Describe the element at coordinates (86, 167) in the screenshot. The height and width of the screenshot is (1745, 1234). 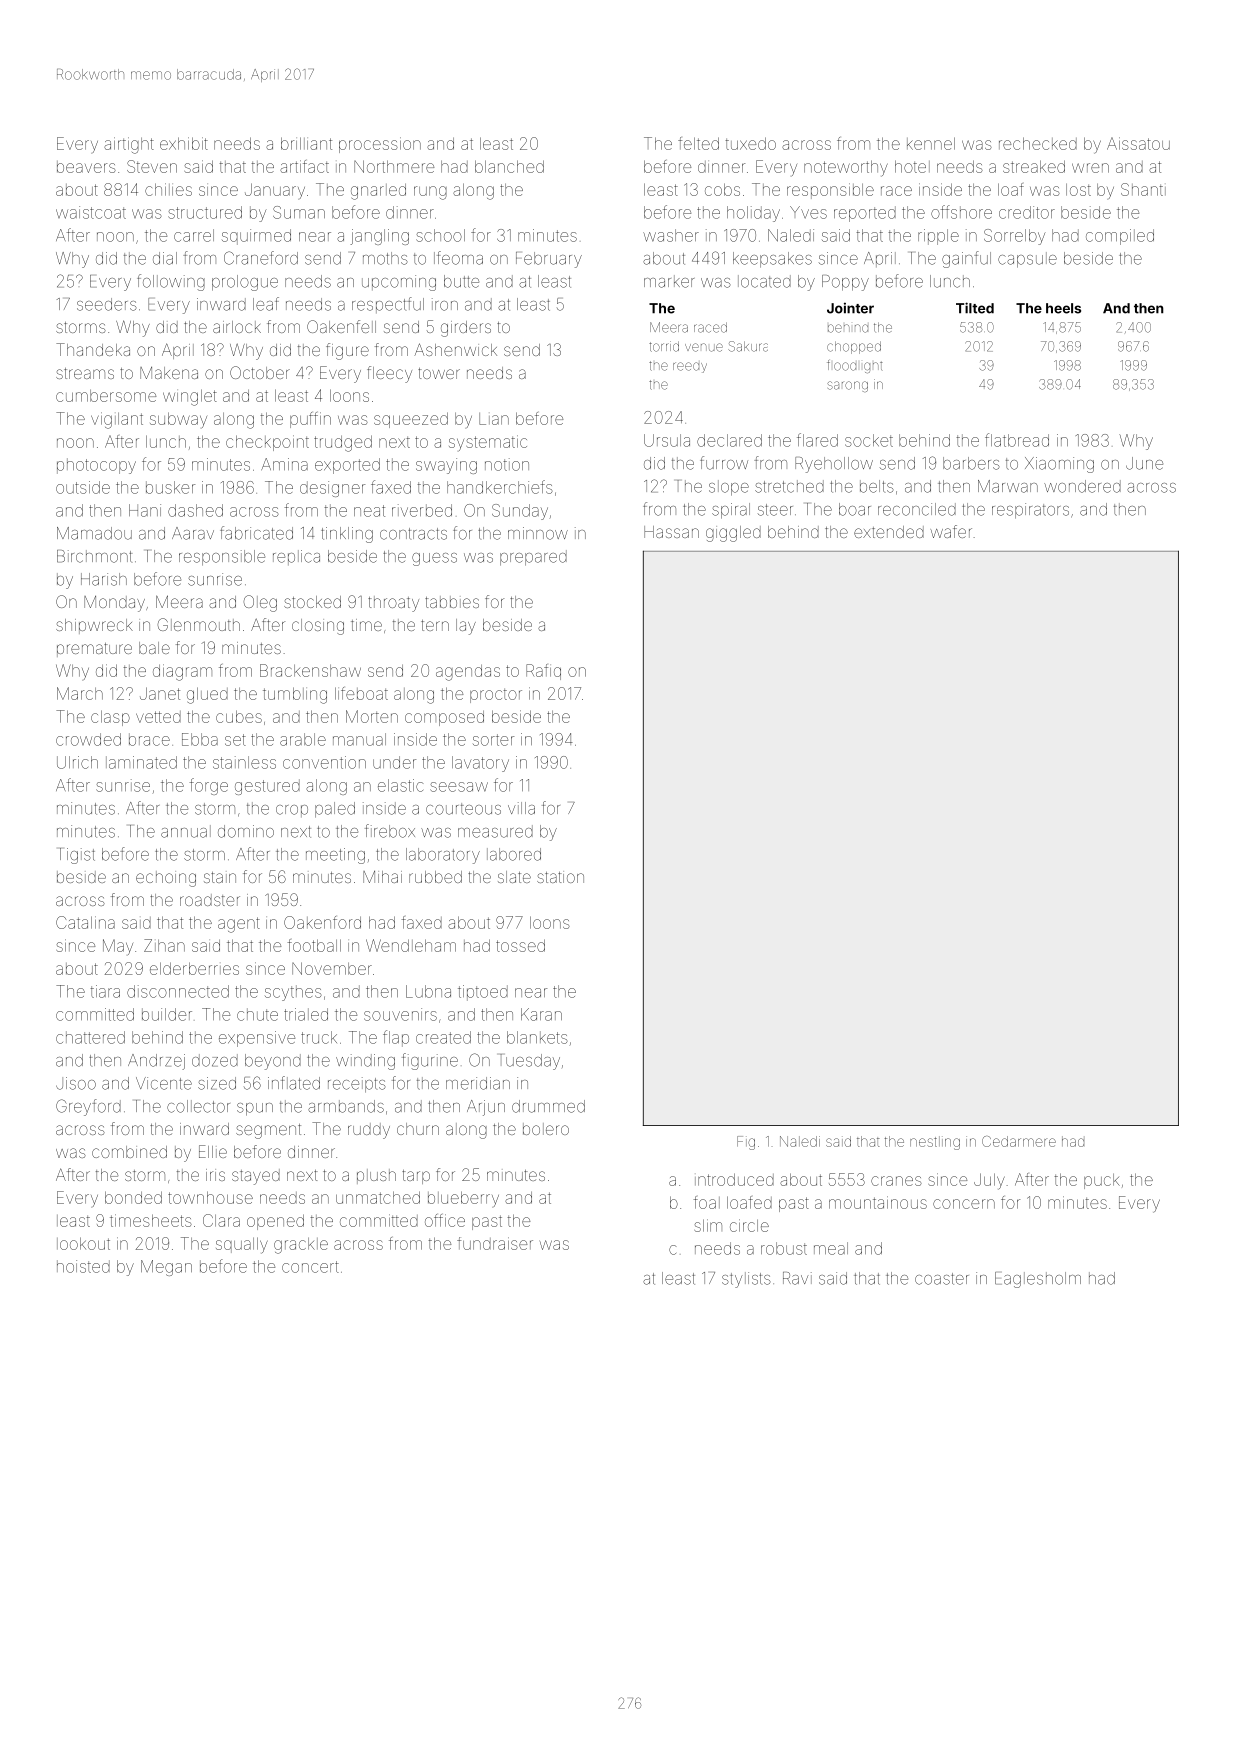
I see `beavers` at that location.
